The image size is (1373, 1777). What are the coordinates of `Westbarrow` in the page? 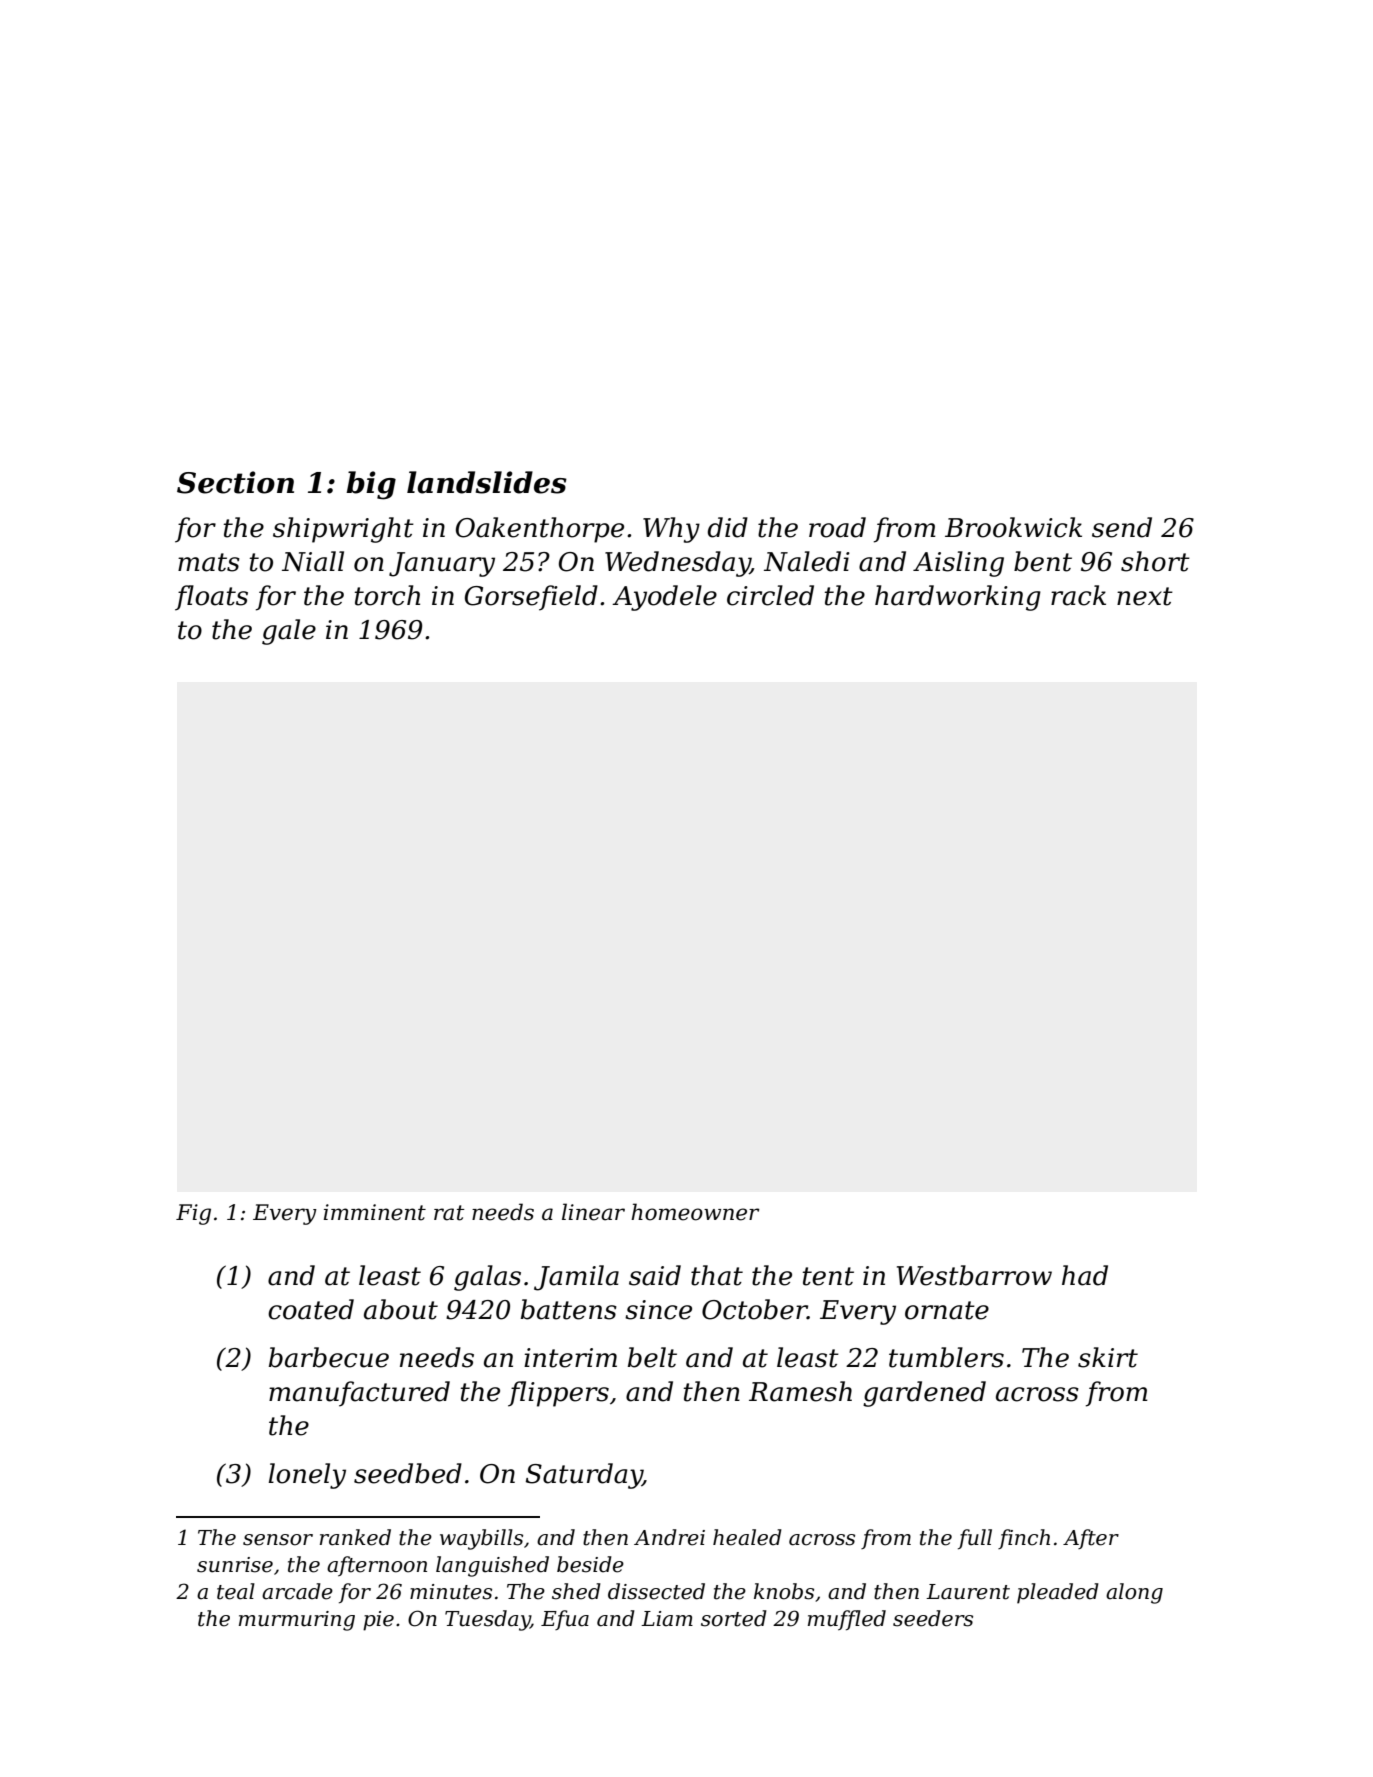 It's located at (974, 1275).
